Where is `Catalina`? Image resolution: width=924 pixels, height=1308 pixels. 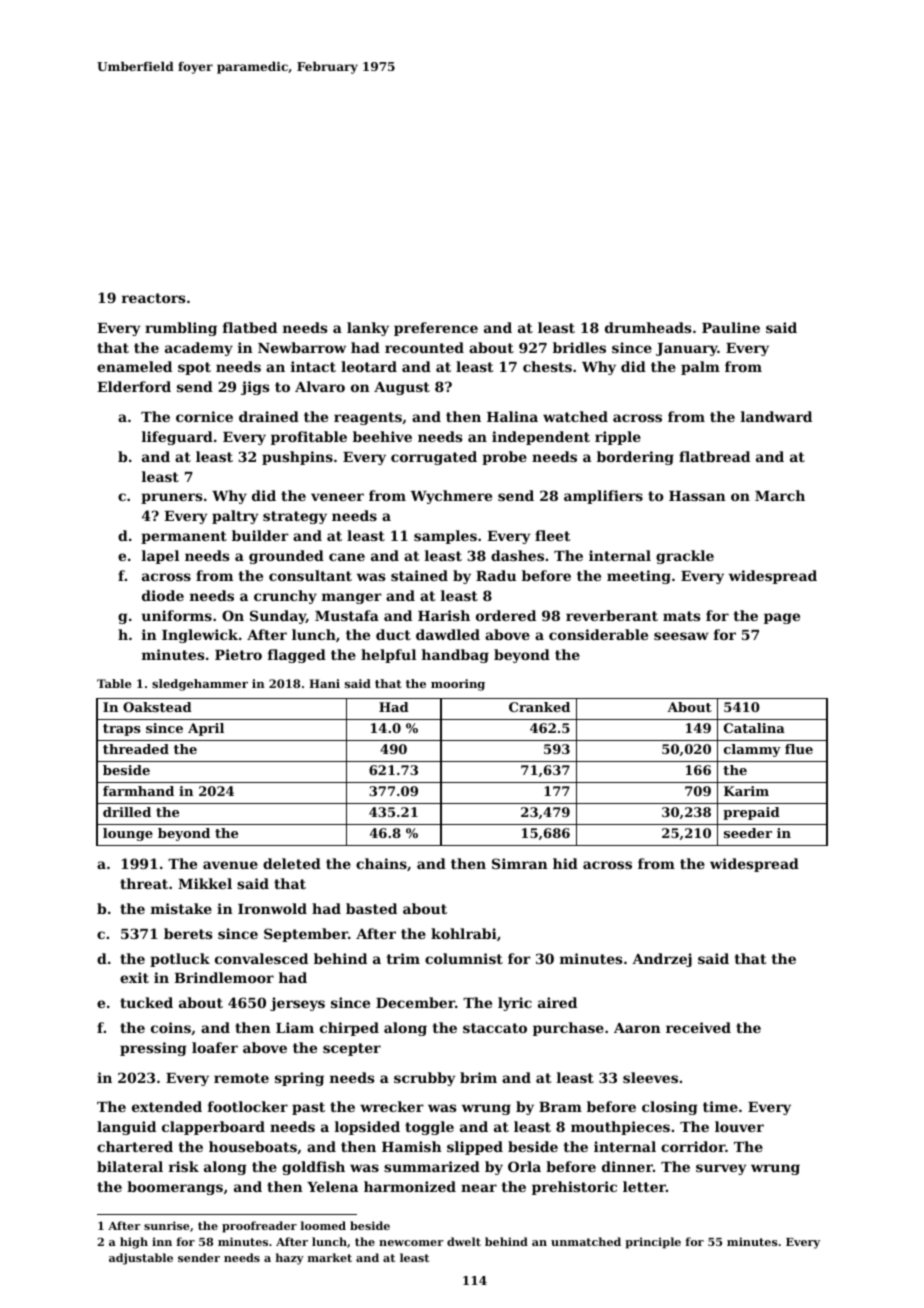
Catalina is located at coordinates (754, 728).
